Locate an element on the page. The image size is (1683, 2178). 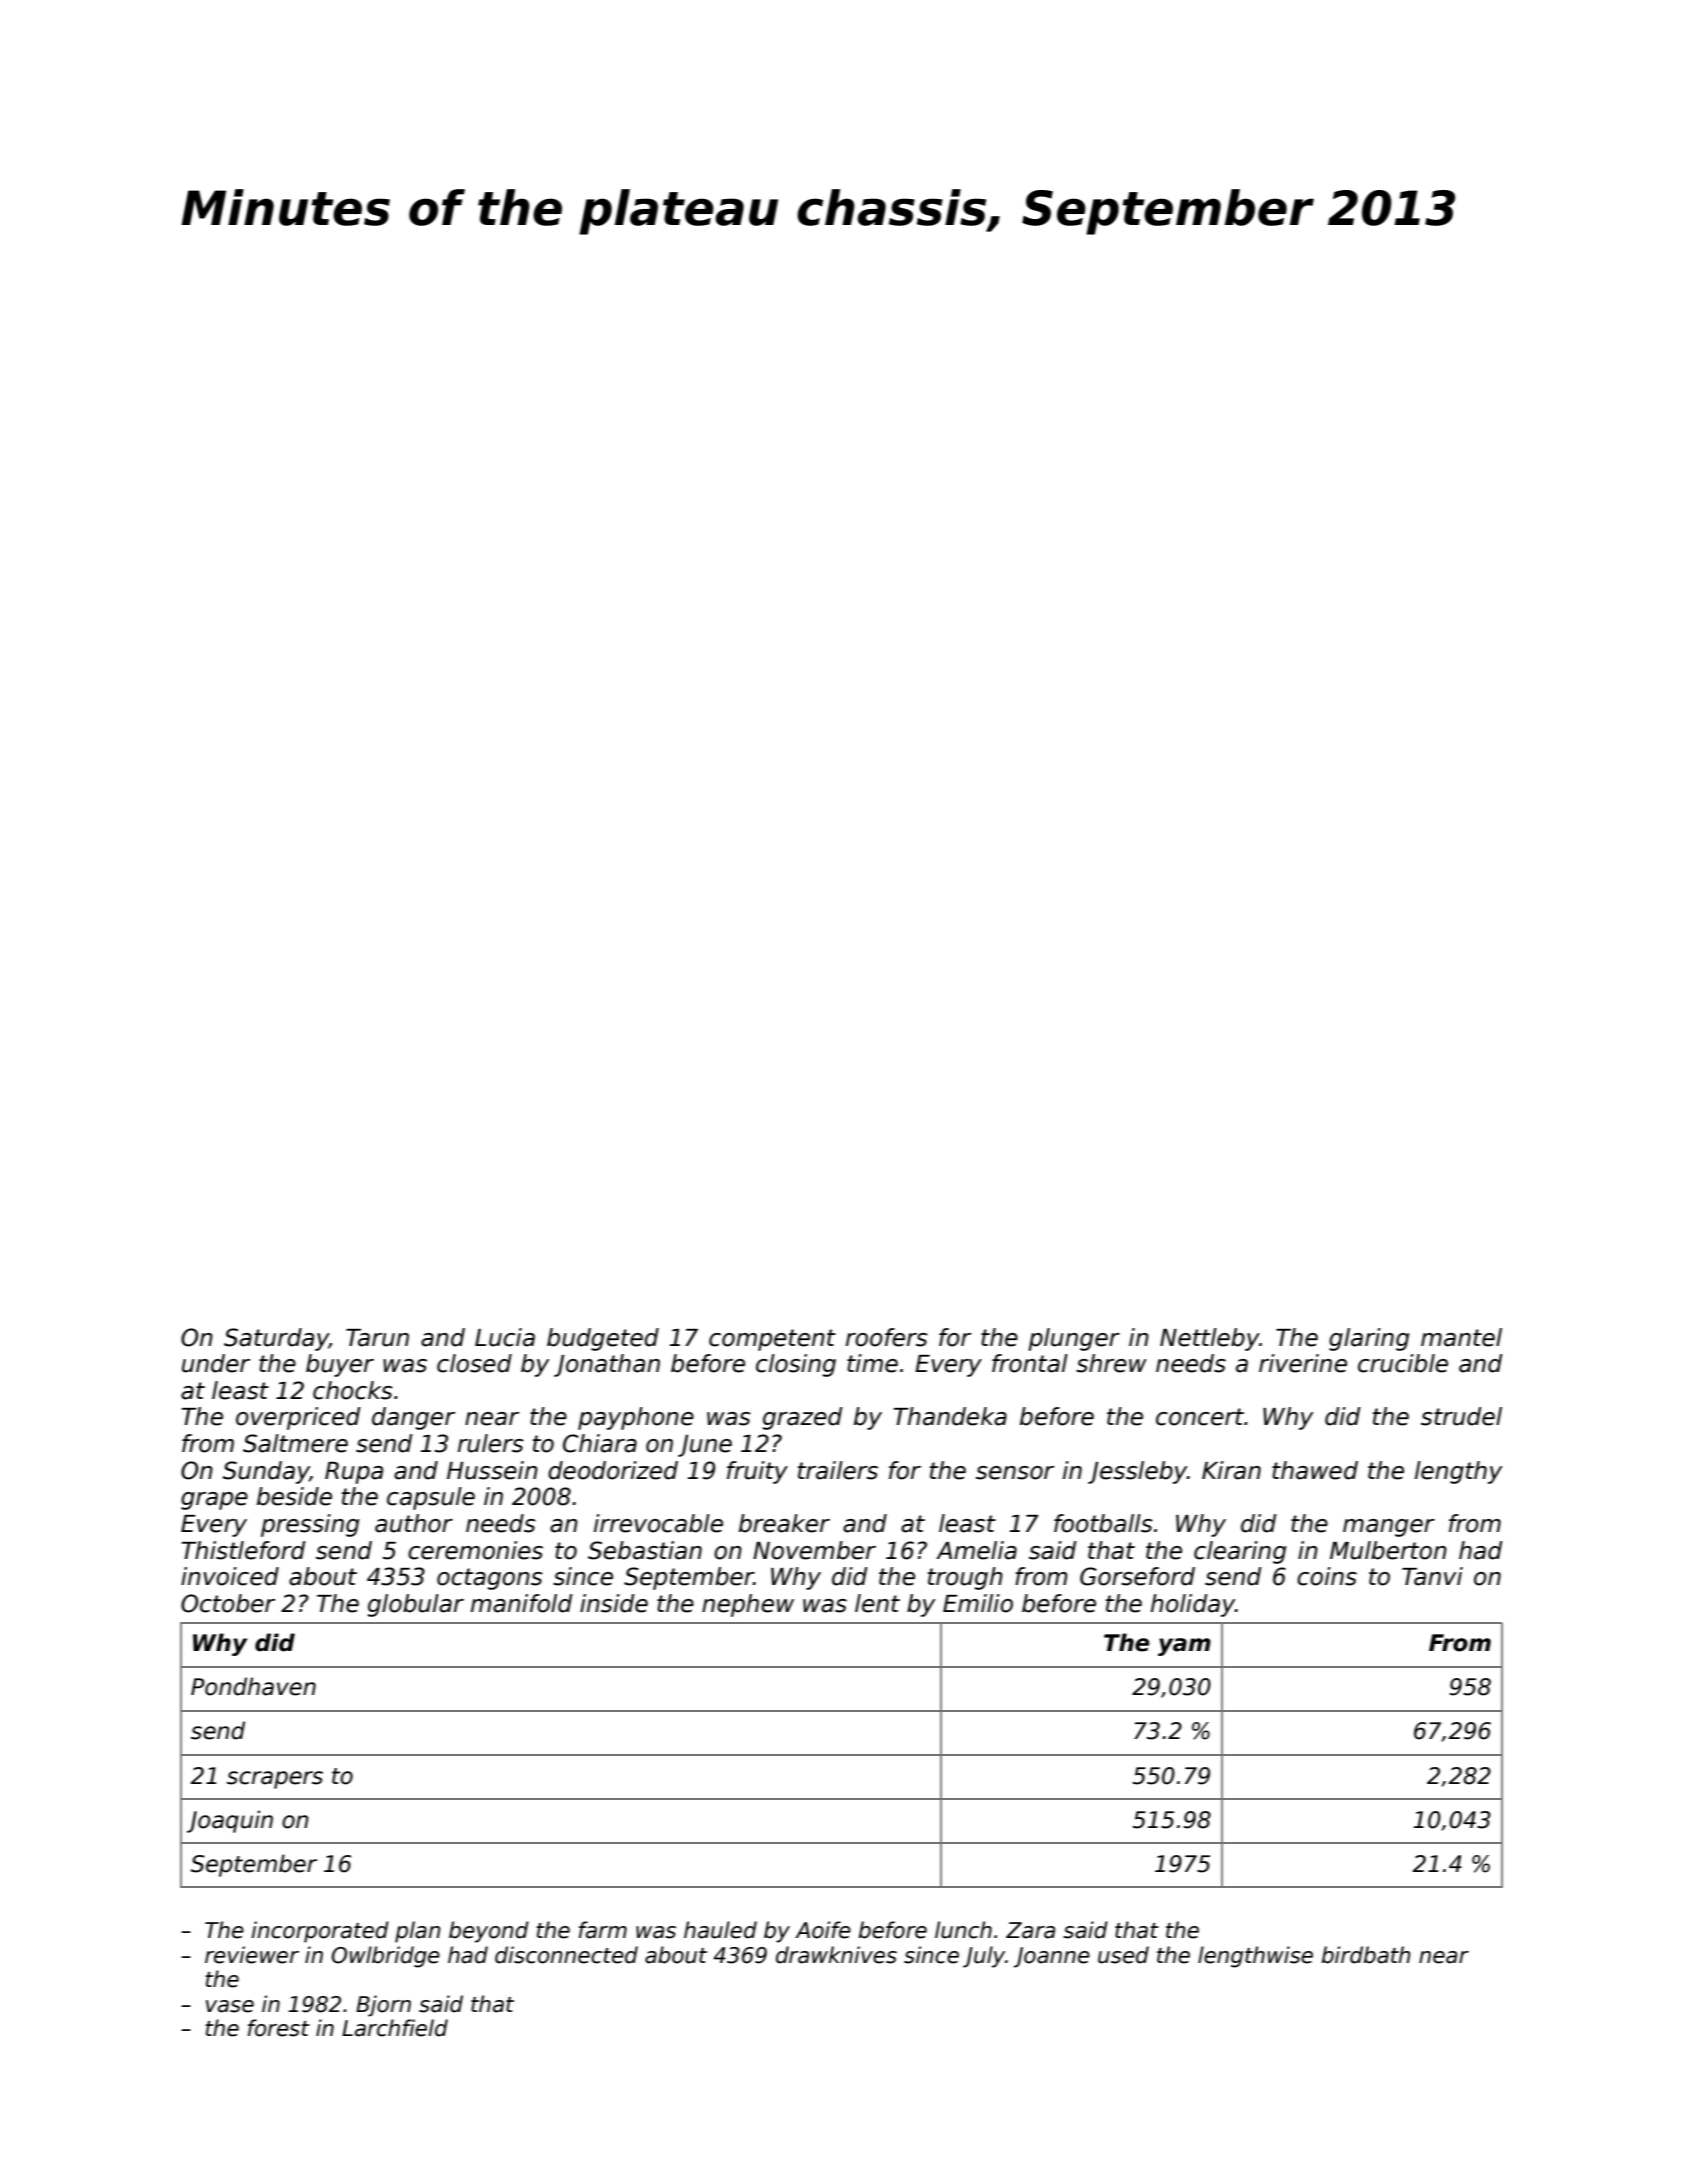
Zara is located at coordinates (1030, 1930).
